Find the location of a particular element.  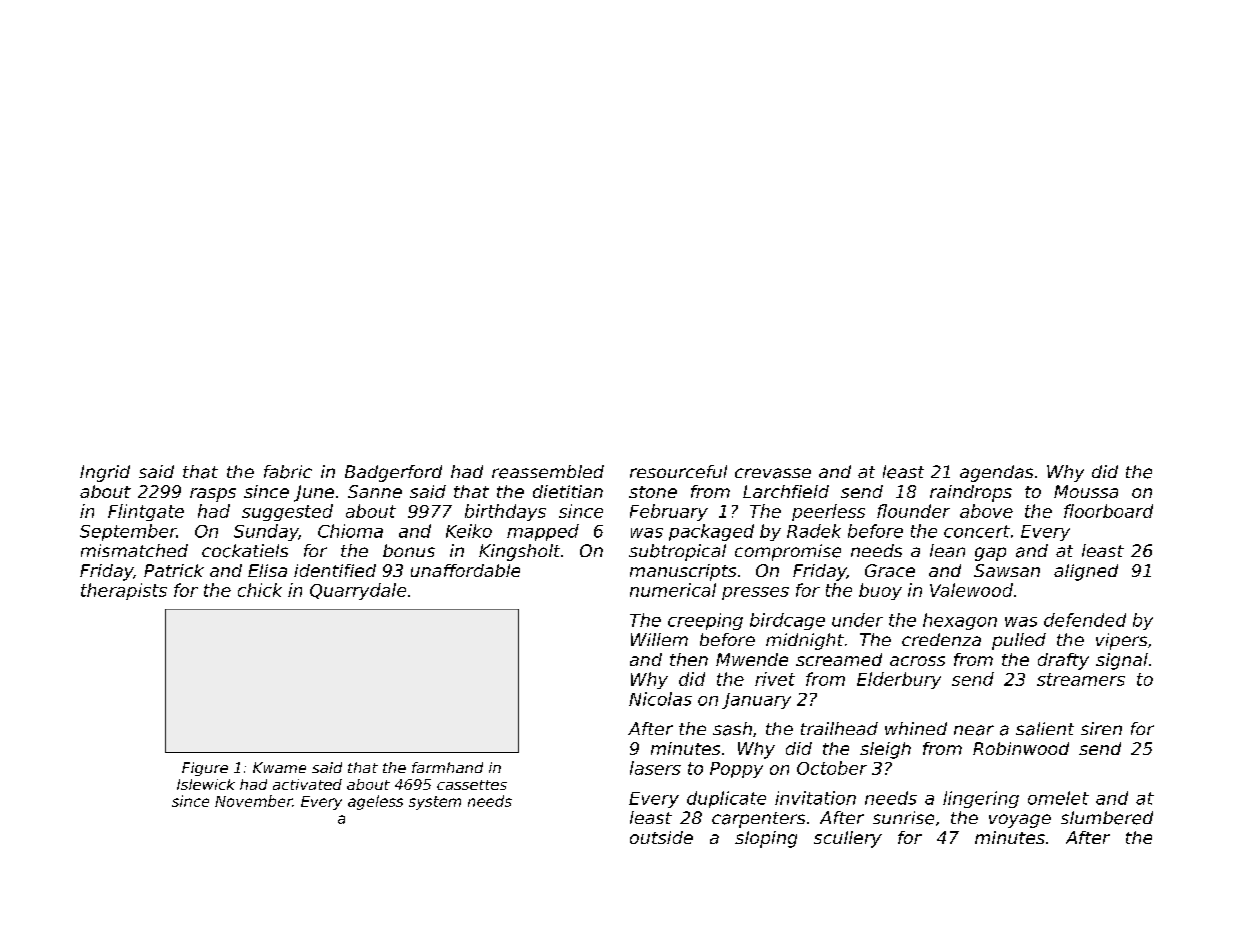

Chioma is located at coordinates (350, 531).
